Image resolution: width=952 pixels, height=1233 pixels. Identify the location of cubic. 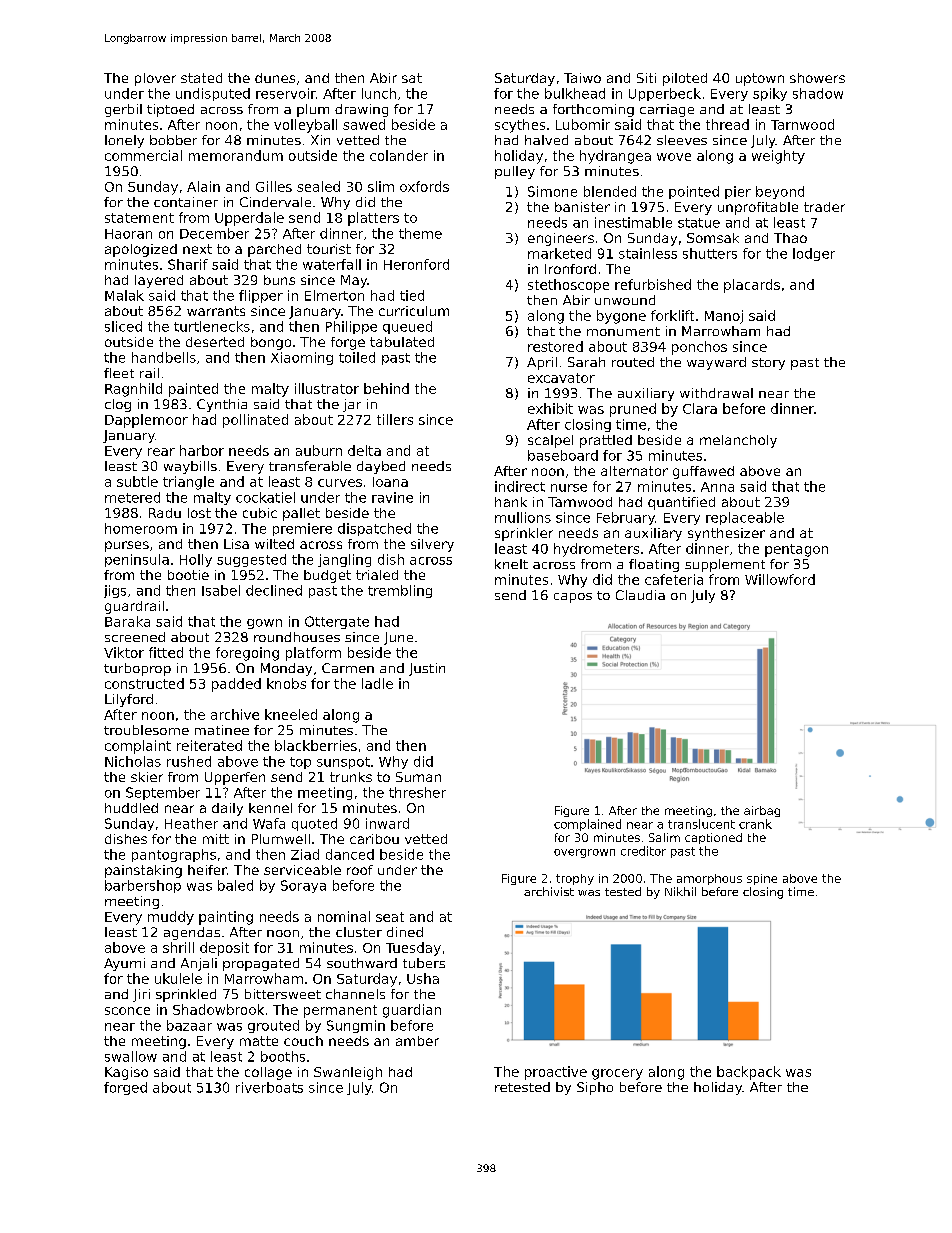
(260, 513).
